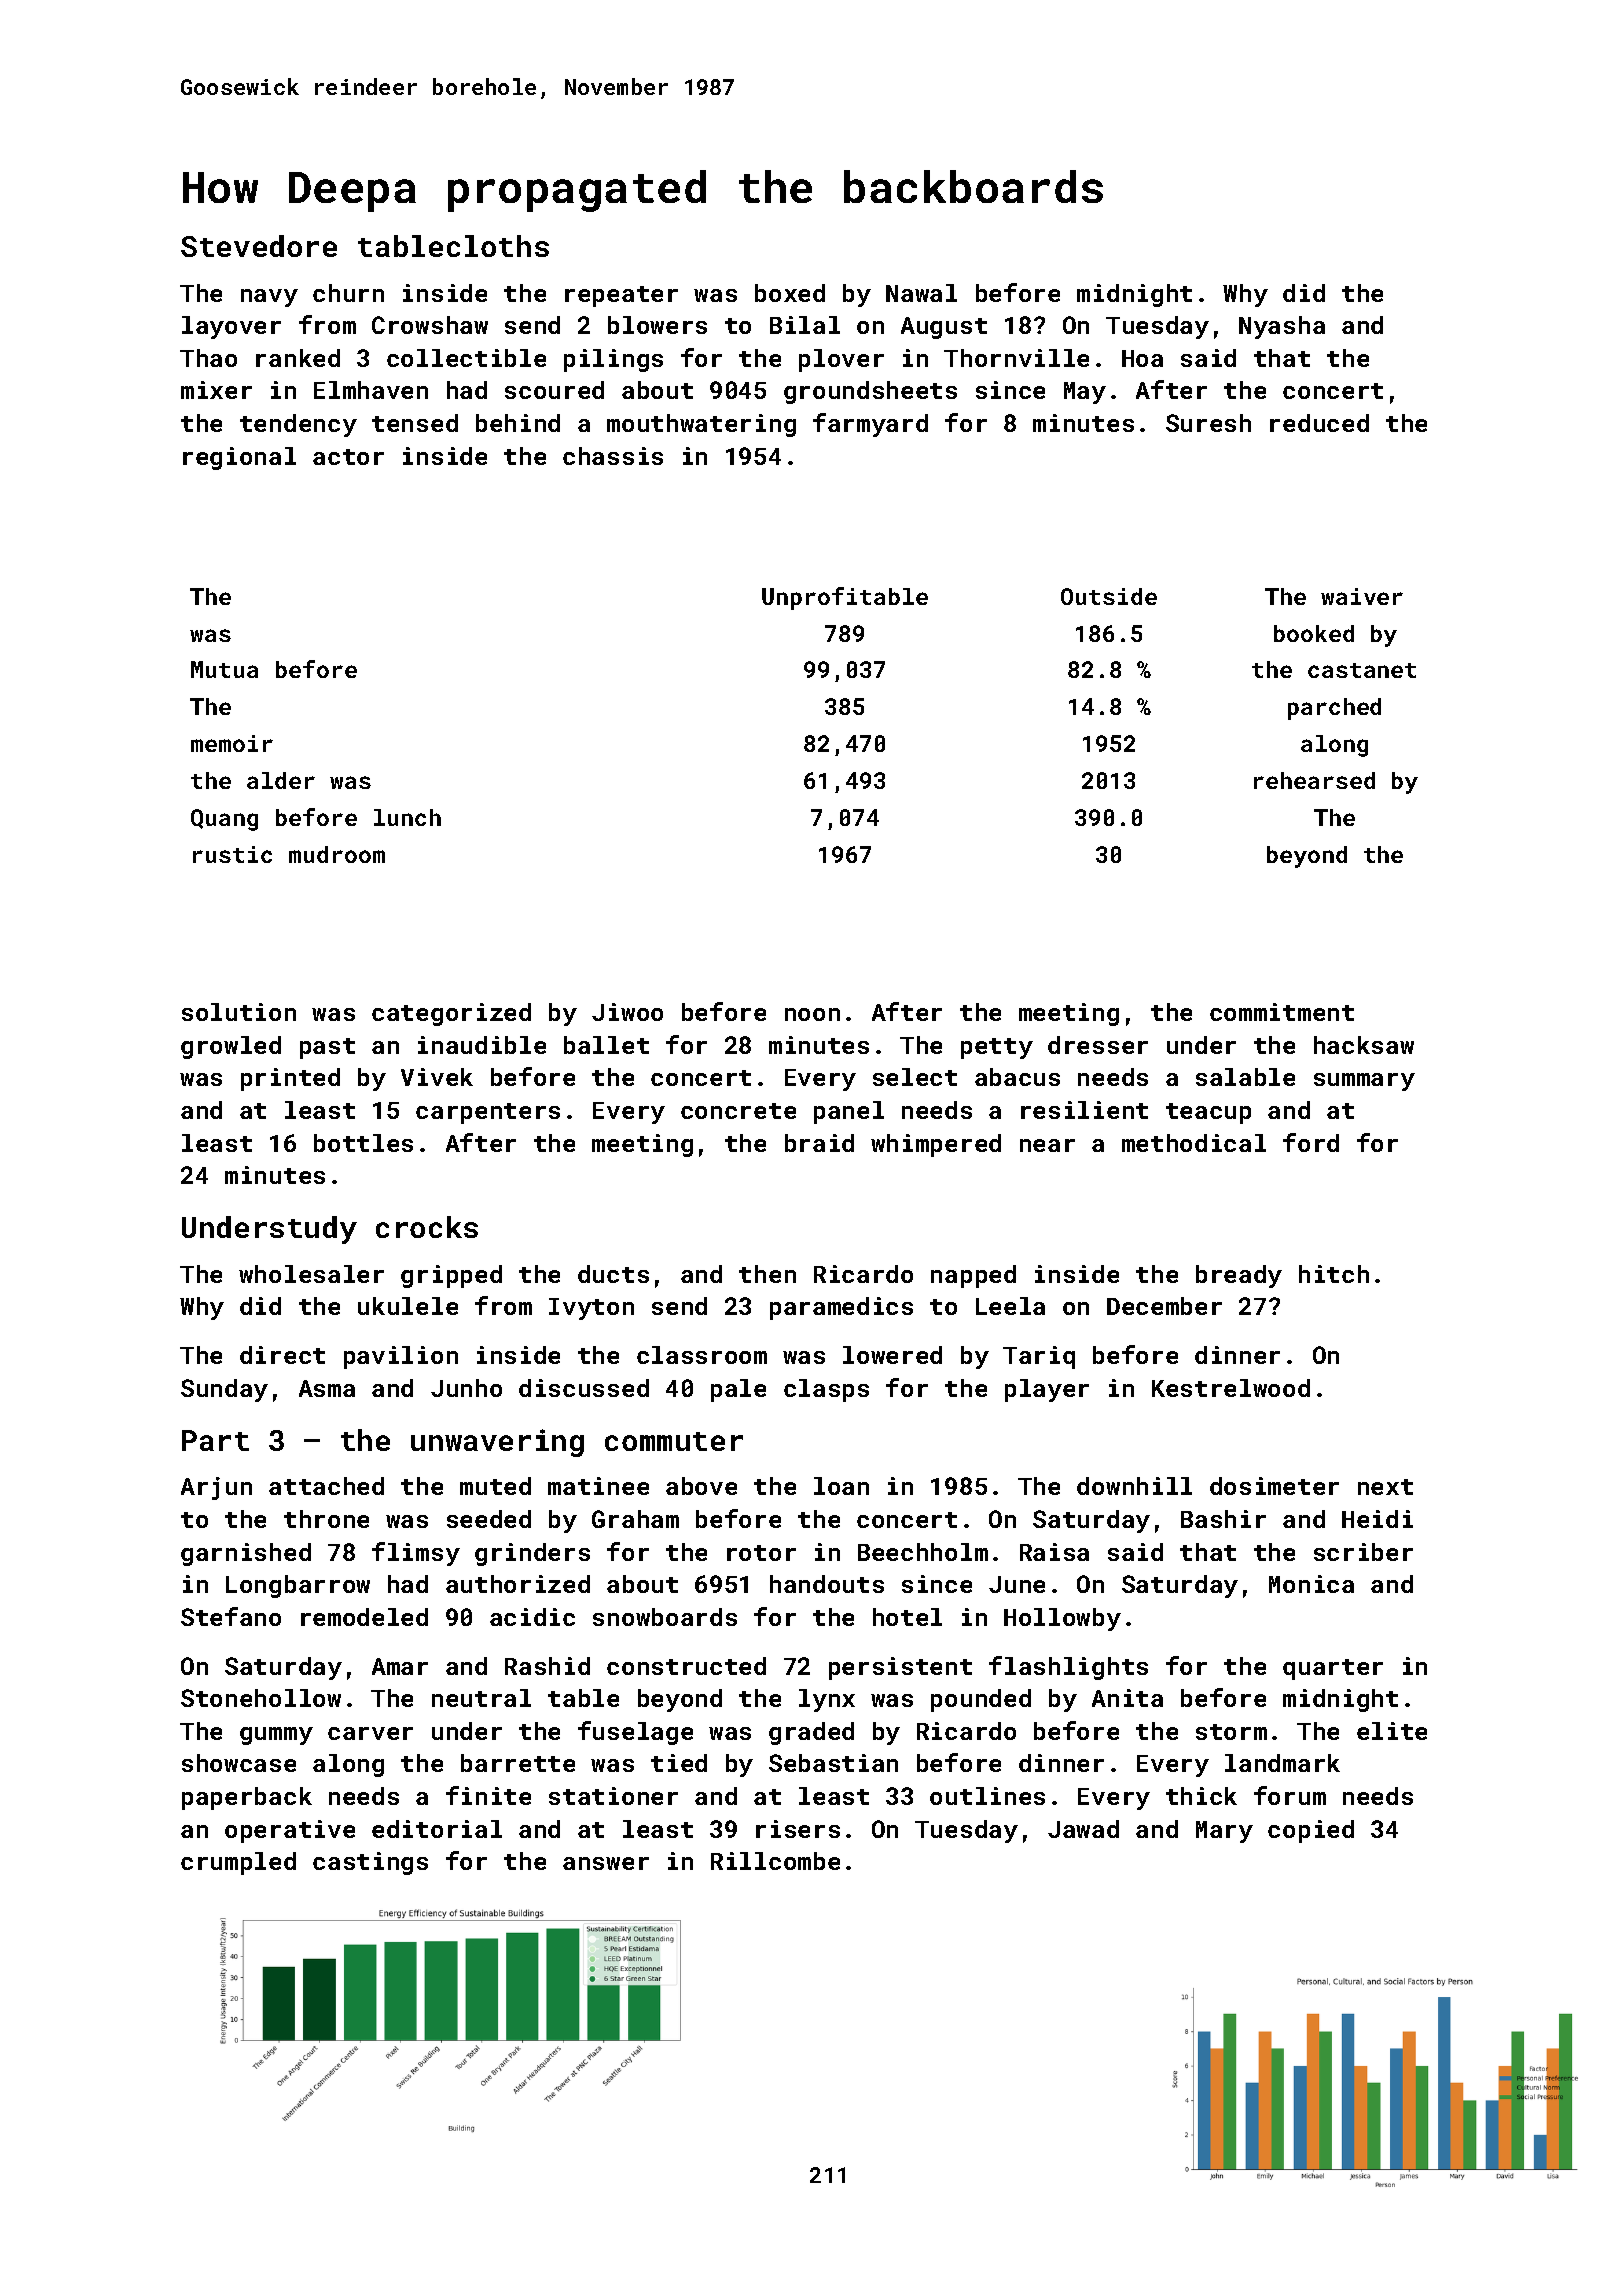 The width and height of the image is (1620, 2292). Describe the element at coordinates (790, 293) in the image. I see `boxed` at that location.
